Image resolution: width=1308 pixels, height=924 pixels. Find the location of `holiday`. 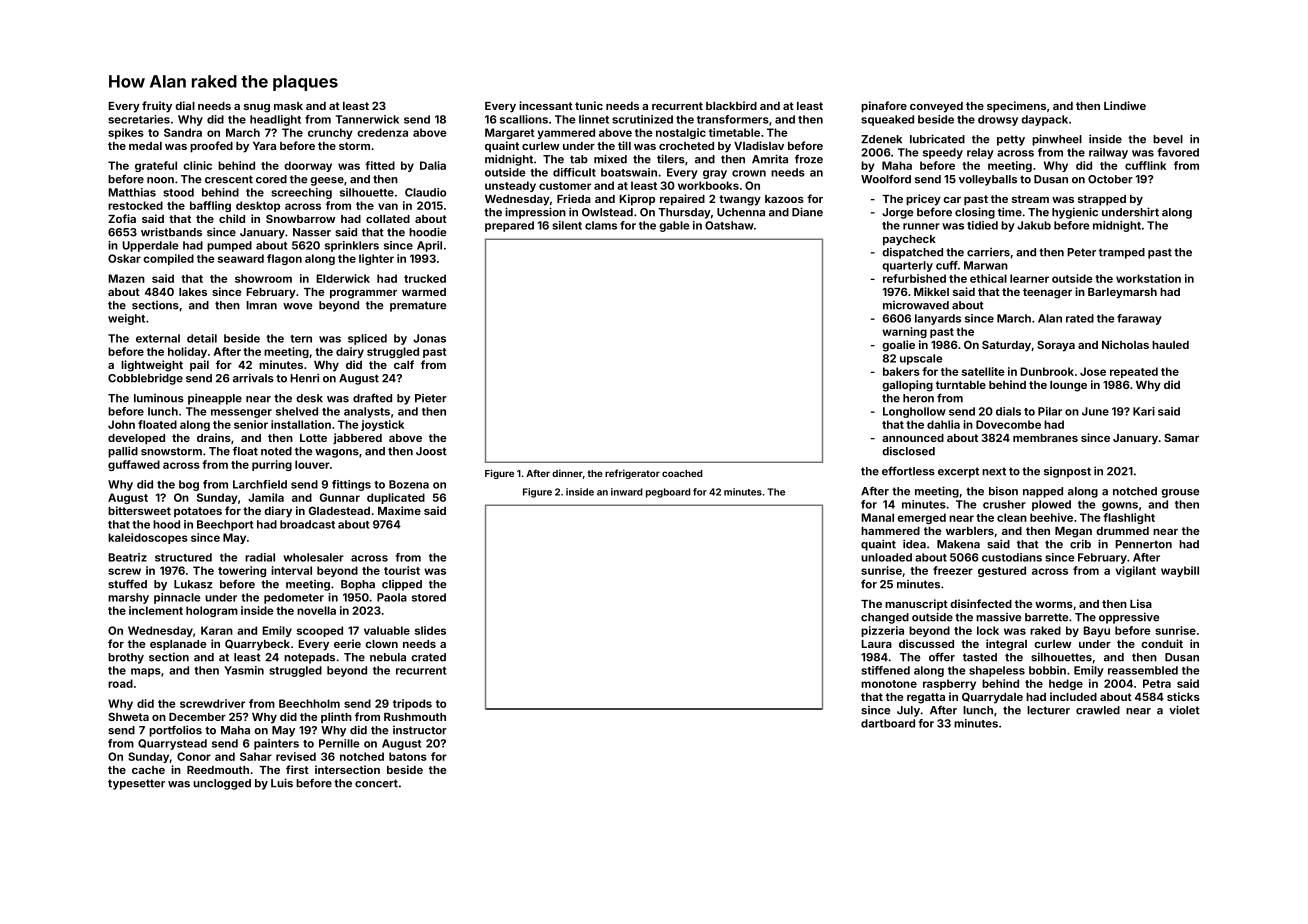

holiday is located at coordinates (187, 352).
